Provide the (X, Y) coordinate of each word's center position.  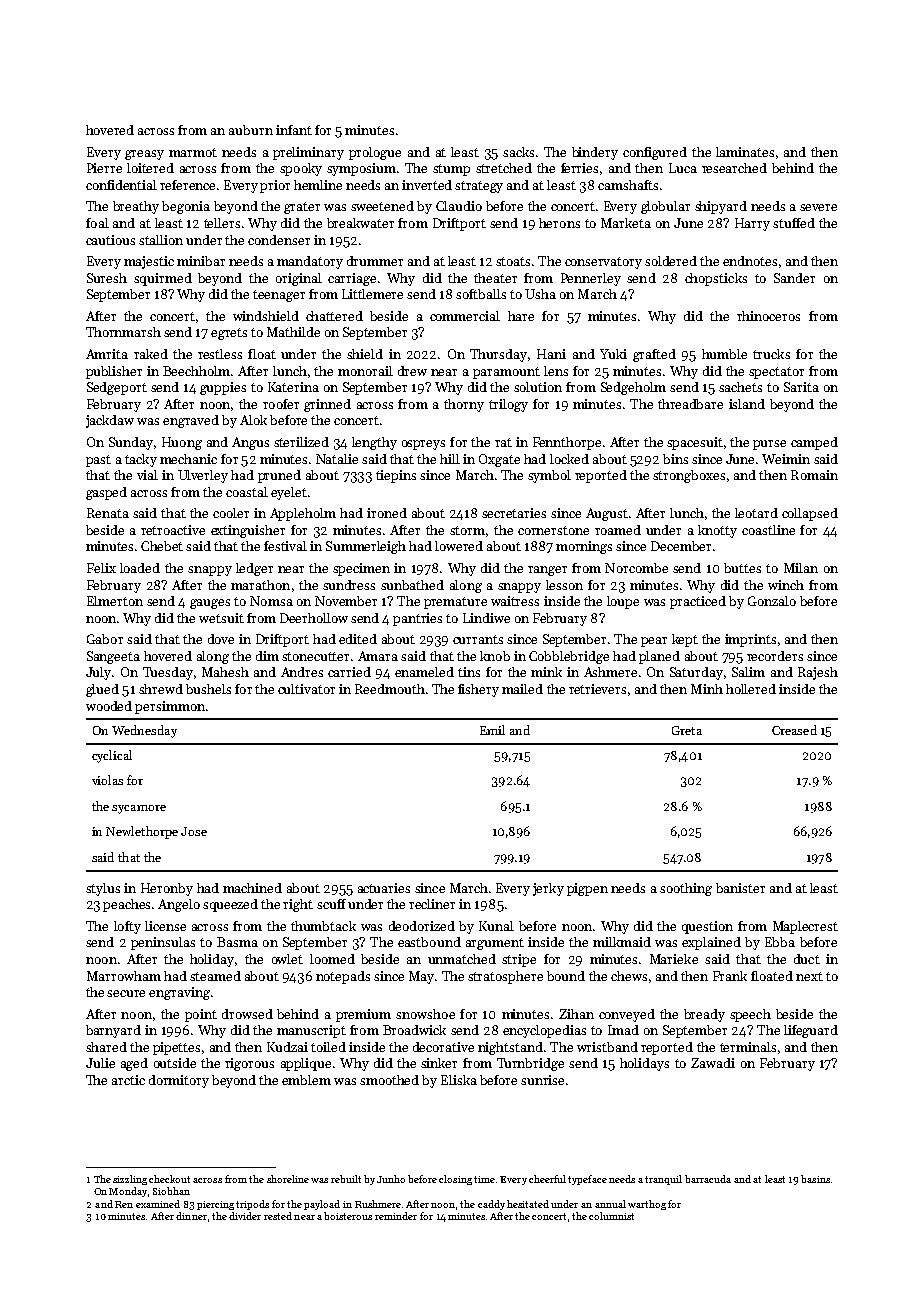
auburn (251, 130)
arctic (128, 1080)
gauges (210, 604)
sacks (518, 152)
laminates (745, 152)
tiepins (396, 476)
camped (814, 443)
